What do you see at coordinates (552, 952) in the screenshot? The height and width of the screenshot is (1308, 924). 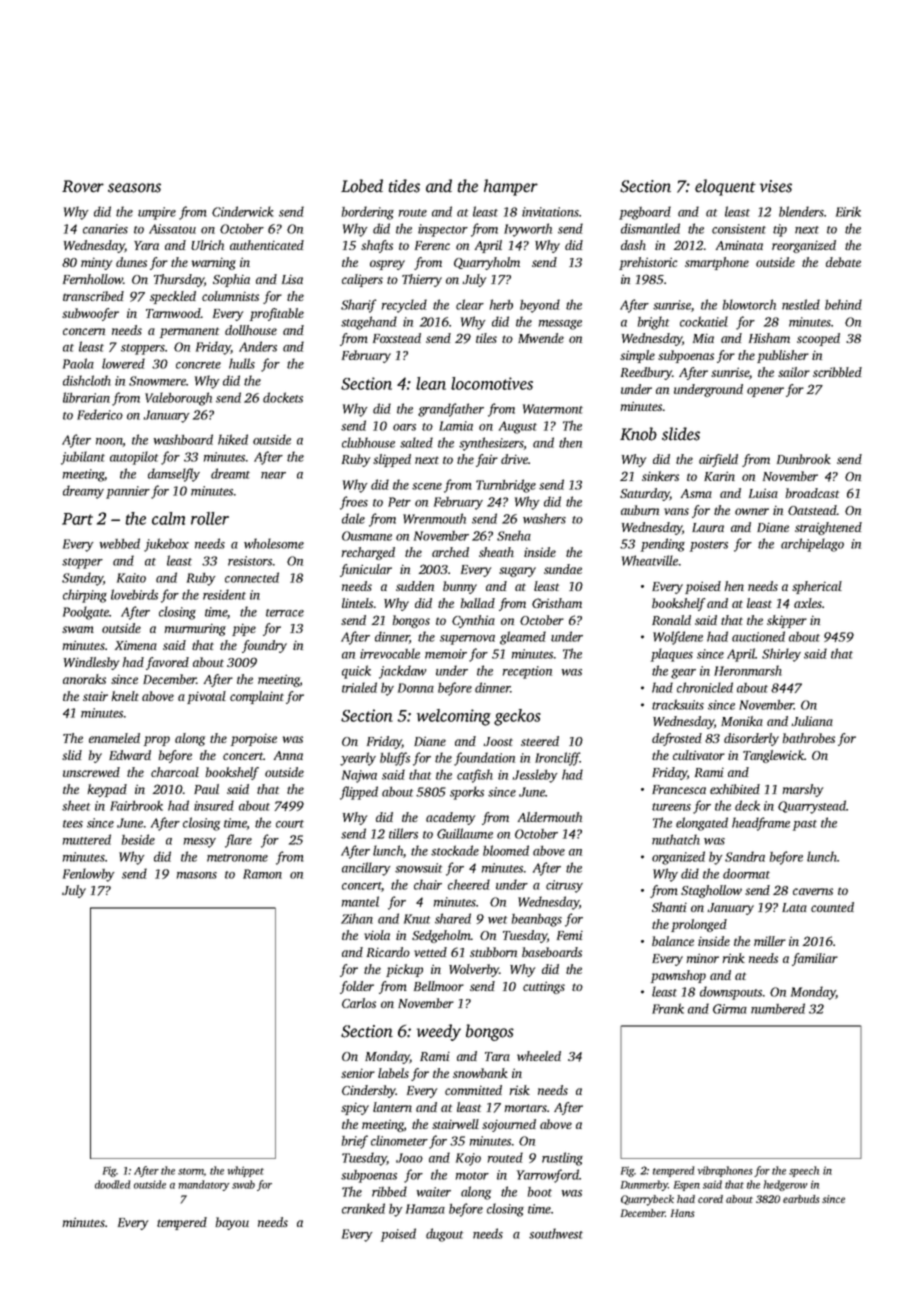 I see `baseboards` at bounding box center [552, 952].
